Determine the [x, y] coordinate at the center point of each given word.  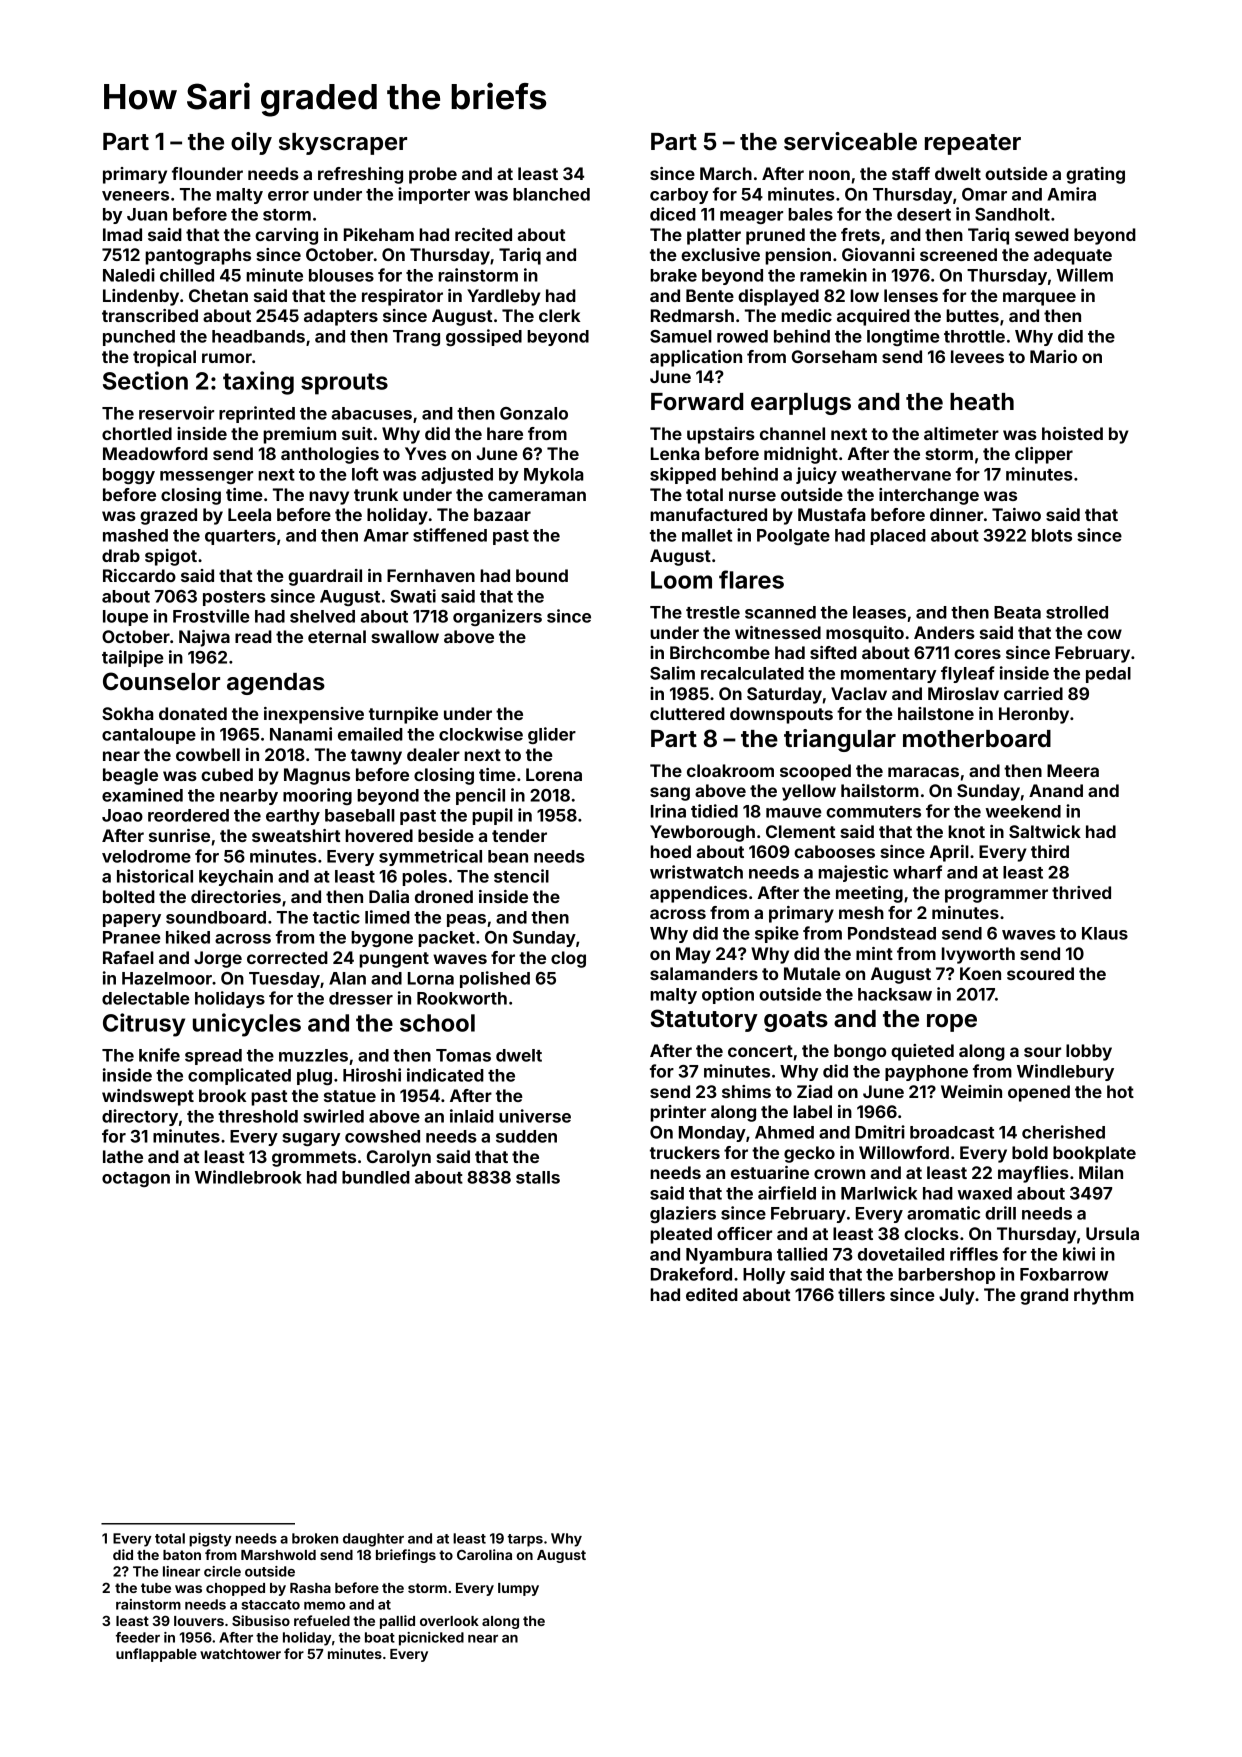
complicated [239, 1076]
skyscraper [343, 144]
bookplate [1094, 1154]
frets [860, 234]
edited [712, 1294]
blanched [551, 194]
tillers [861, 1294]
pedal [1108, 675]
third [1050, 851]
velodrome [146, 856]
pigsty [210, 1540]
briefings [406, 1556]
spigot [171, 557]
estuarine [770, 1172]
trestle [713, 612]
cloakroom [730, 770]
